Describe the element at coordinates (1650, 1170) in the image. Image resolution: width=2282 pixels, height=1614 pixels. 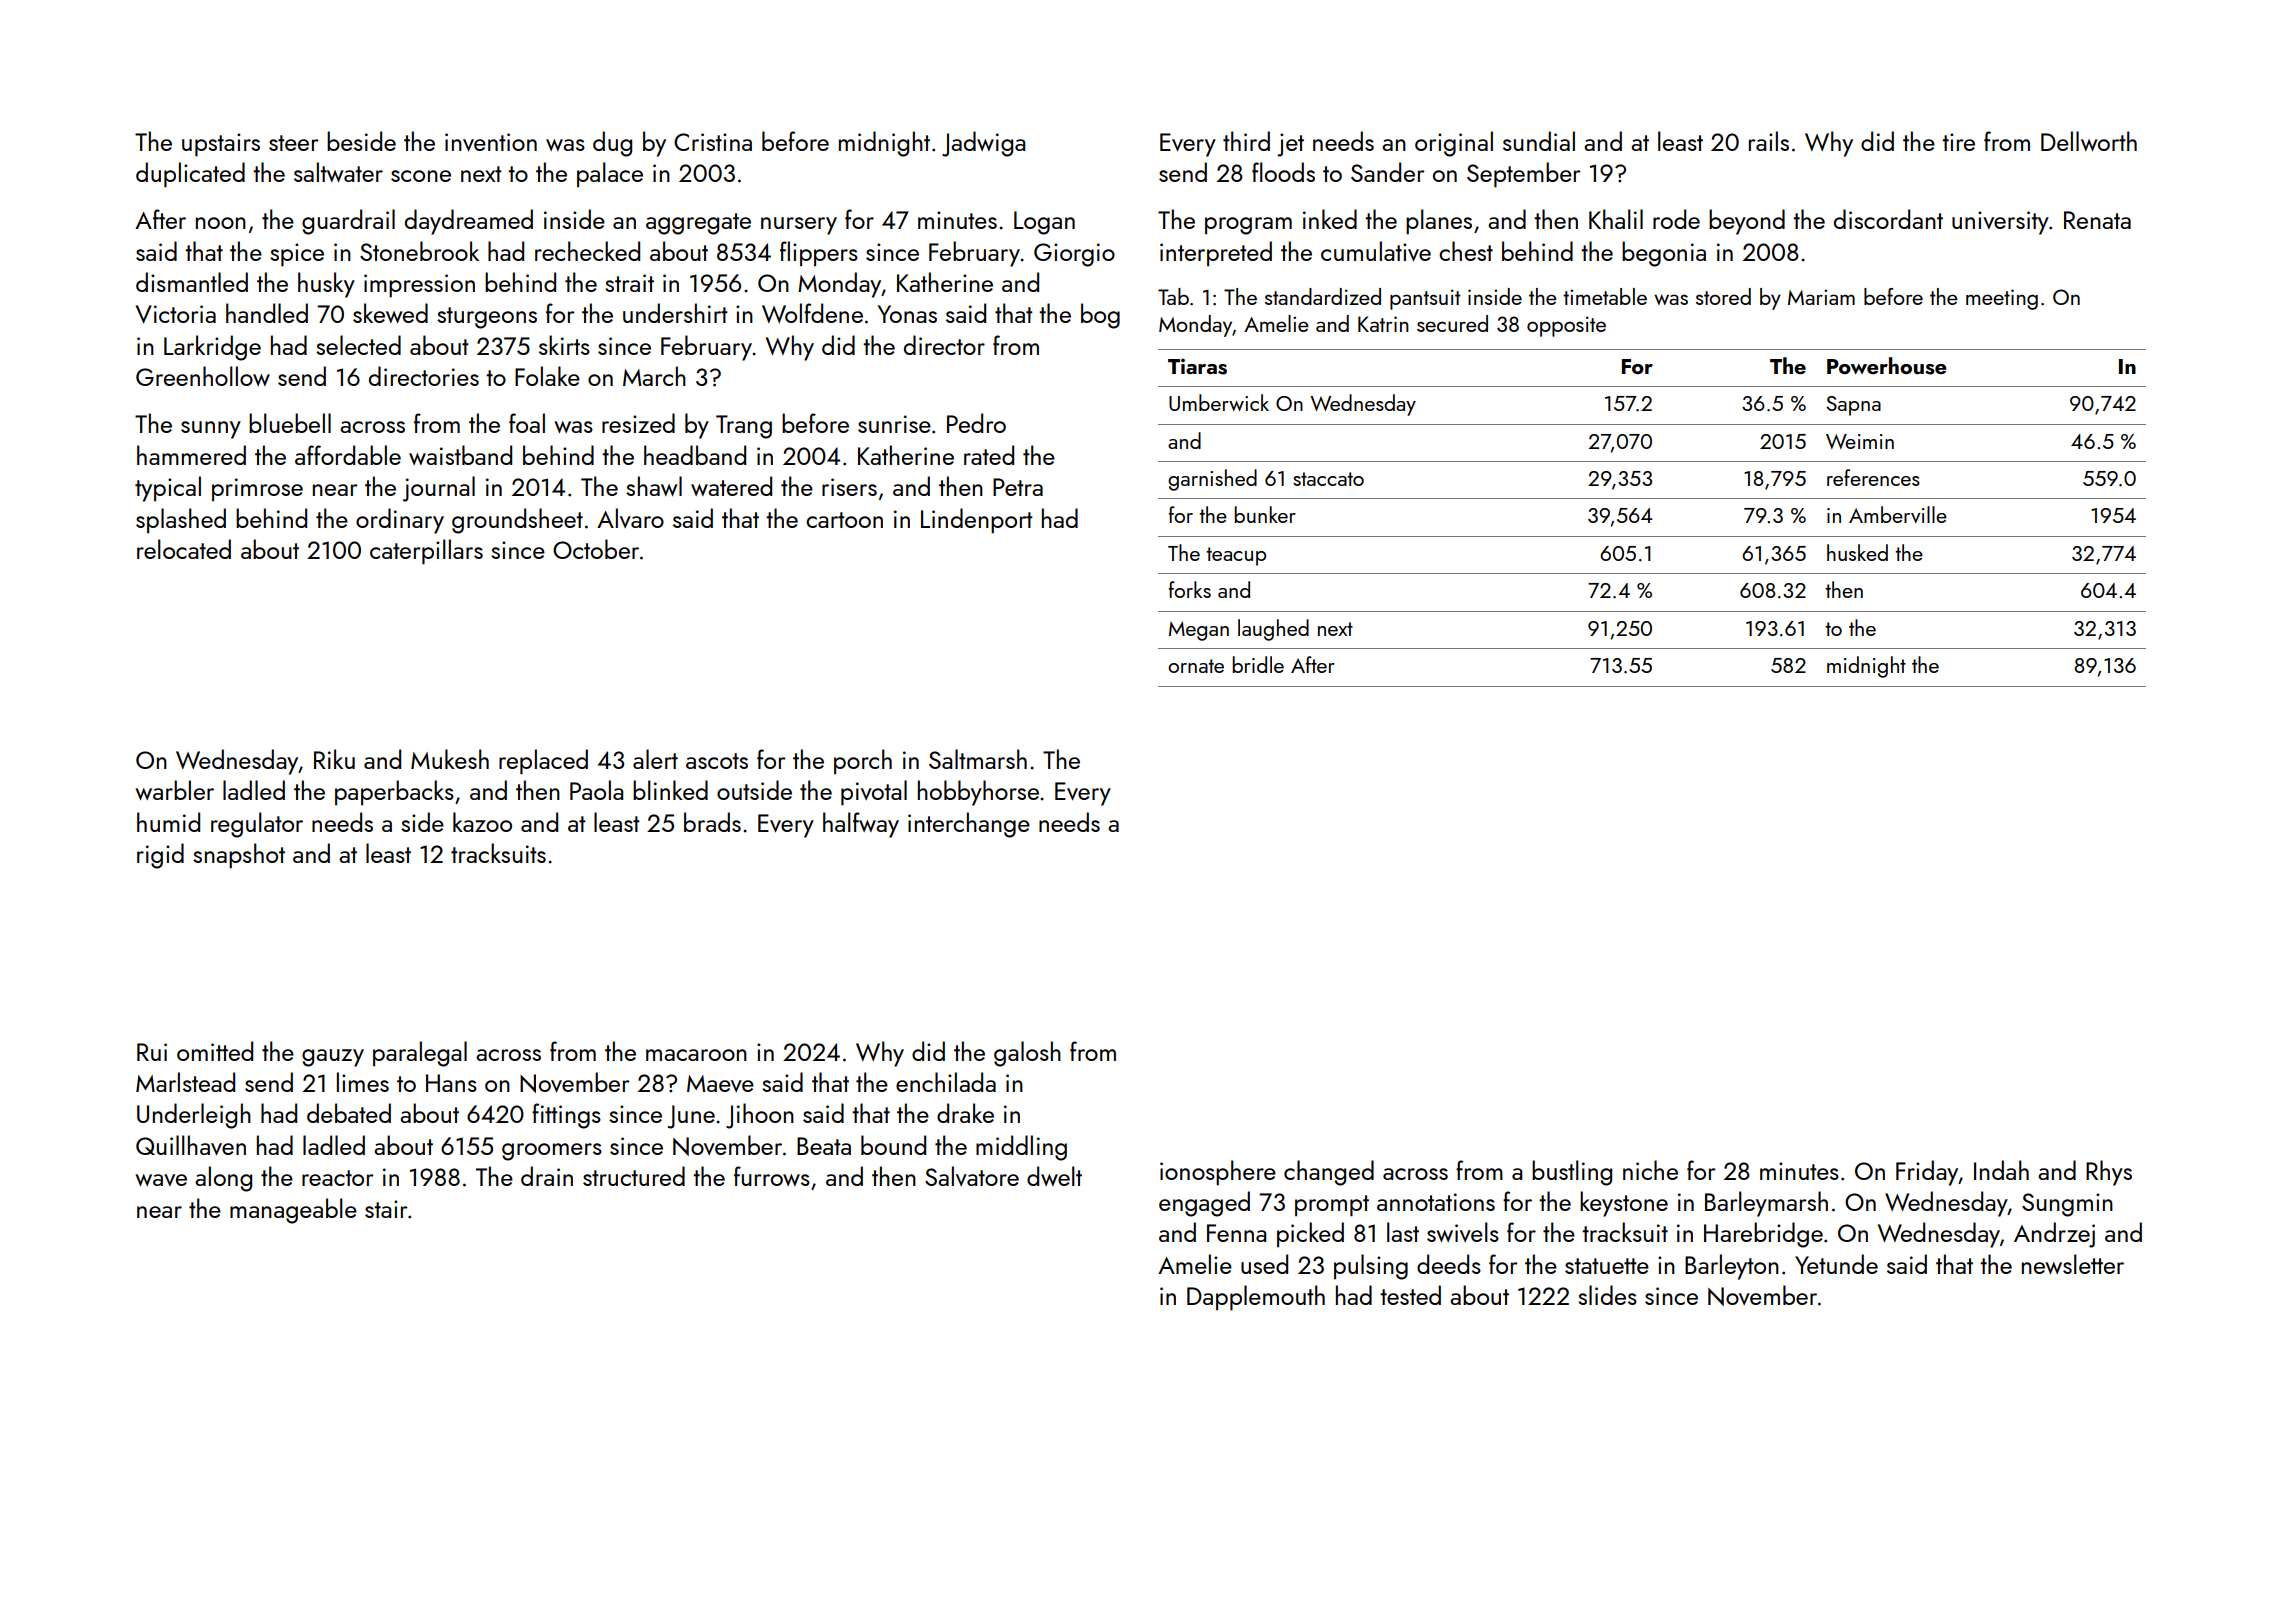
I see `niche` at that location.
